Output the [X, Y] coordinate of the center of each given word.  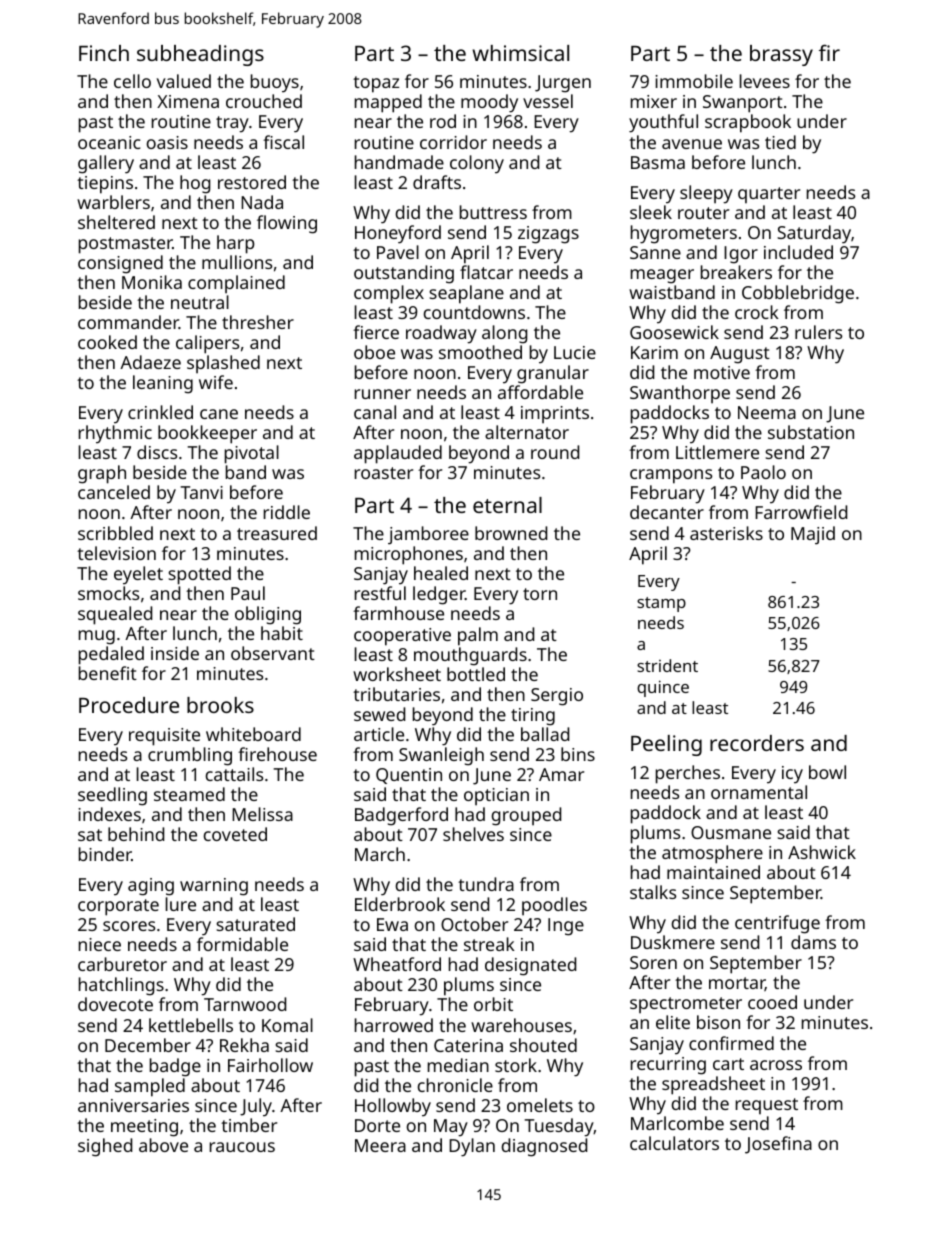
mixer [654, 101]
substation [811, 432]
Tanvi [202, 492]
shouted [543, 1045]
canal [375, 412]
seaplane [466, 294]
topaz [376, 84]
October [474, 924]
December [148, 1045]
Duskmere [673, 942]
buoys [275, 83]
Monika [152, 282]
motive [722, 372]
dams [813, 942]
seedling [112, 796]
